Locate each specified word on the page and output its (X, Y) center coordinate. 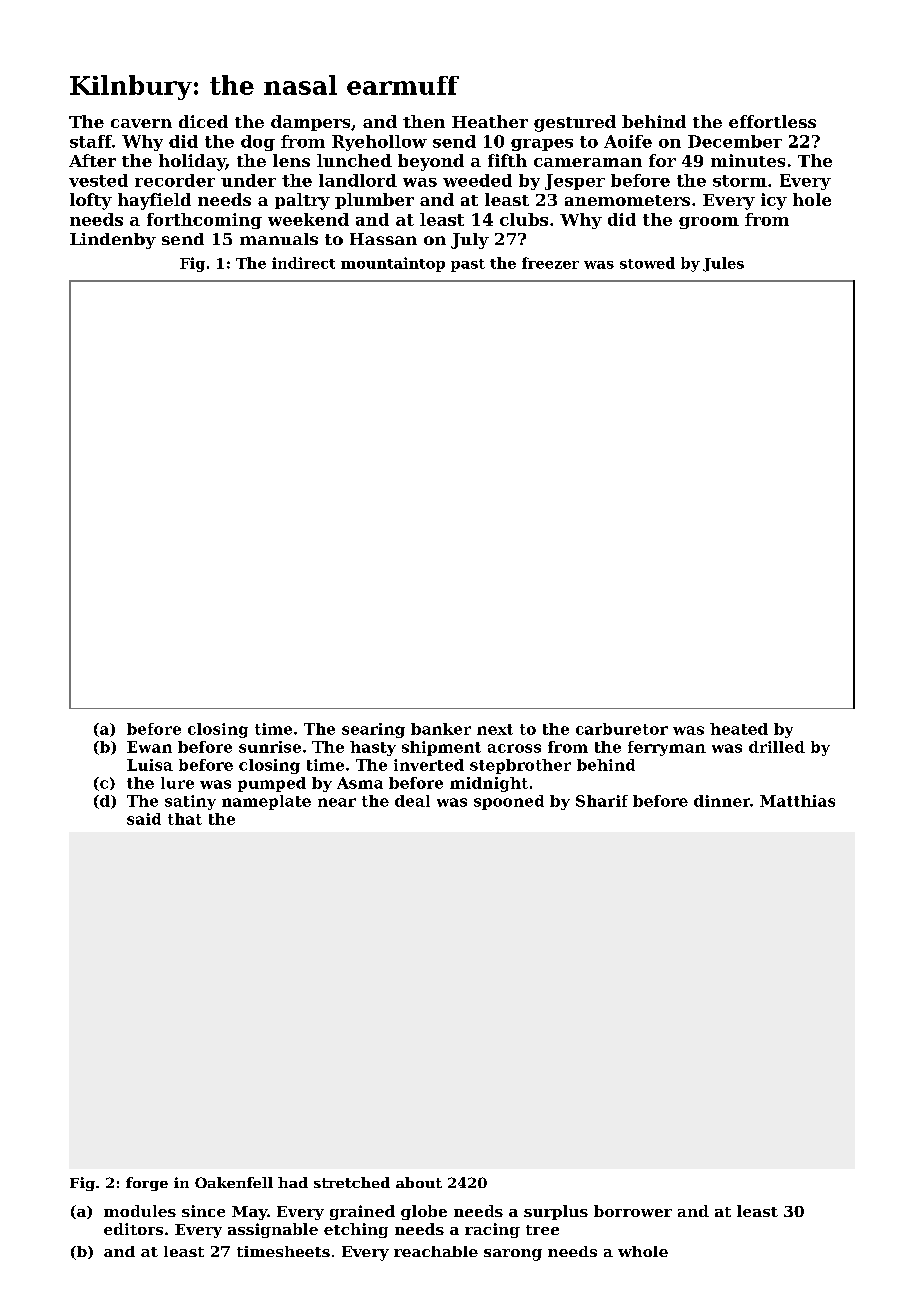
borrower (633, 1211)
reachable (436, 1251)
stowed (647, 263)
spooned (509, 802)
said (144, 819)
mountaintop (393, 264)
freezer (550, 263)
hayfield (154, 201)
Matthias (797, 801)
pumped (272, 784)
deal (412, 801)
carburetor (622, 729)
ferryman (667, 748)
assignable (273, 1230)
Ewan (149, 747)
